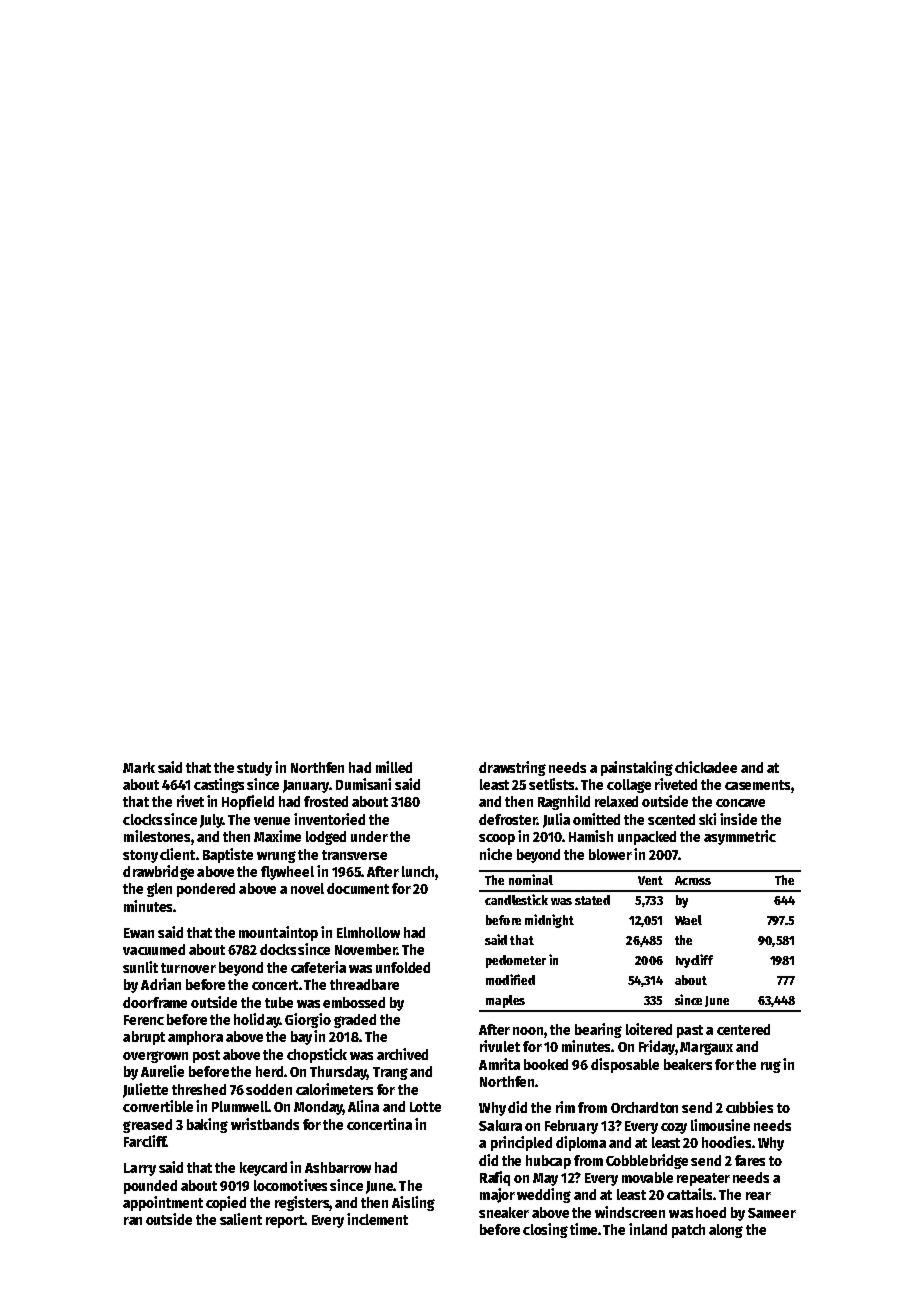  What do you see at coordinates (155, 1002) in the screenshot?
I see `doorframe` at bounding box center [155, 1002].
